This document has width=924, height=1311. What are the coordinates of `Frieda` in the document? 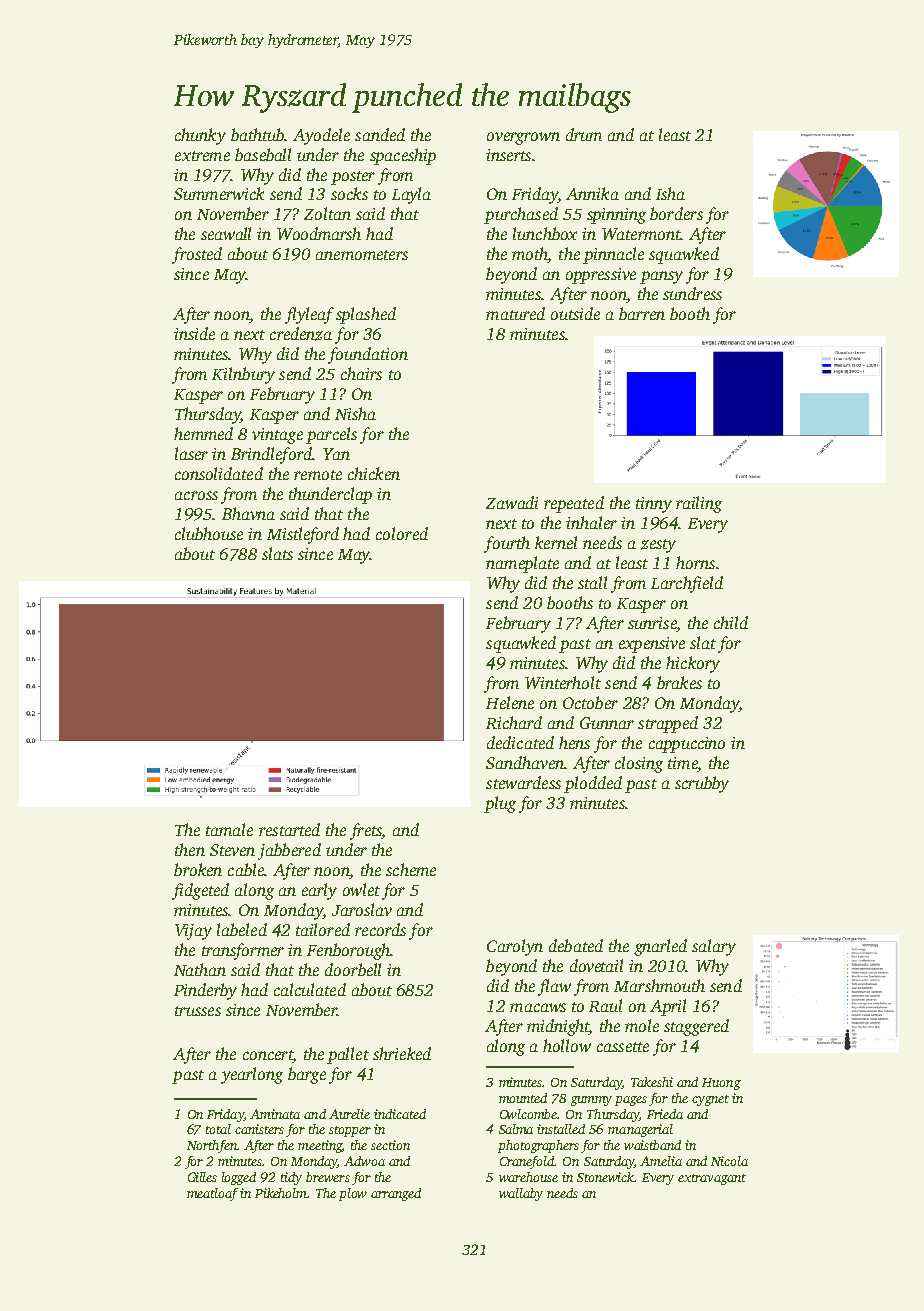 It's located at (665, 1114).
